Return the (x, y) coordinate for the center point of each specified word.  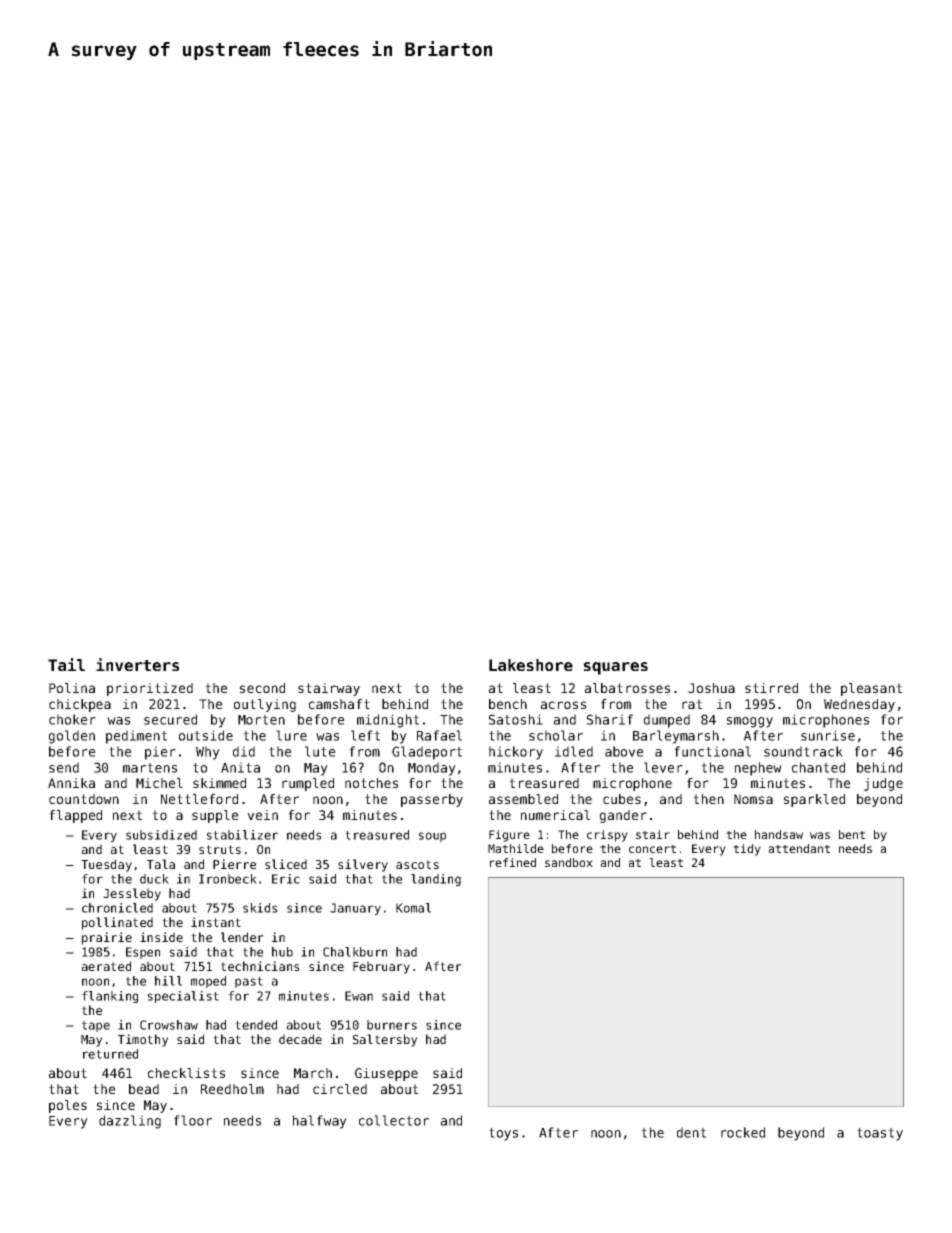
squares (616, 668)
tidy (747, 850)
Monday (432, 769)
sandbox (569, 862)
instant (216, 922)
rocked (743, 1132)
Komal (413, 908)
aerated (106, 966)
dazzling (130, 1122)
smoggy (750, 722)
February (381, 967)
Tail (66, 664)
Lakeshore (531, 665)
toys (503, 1134)
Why (208, 753)
